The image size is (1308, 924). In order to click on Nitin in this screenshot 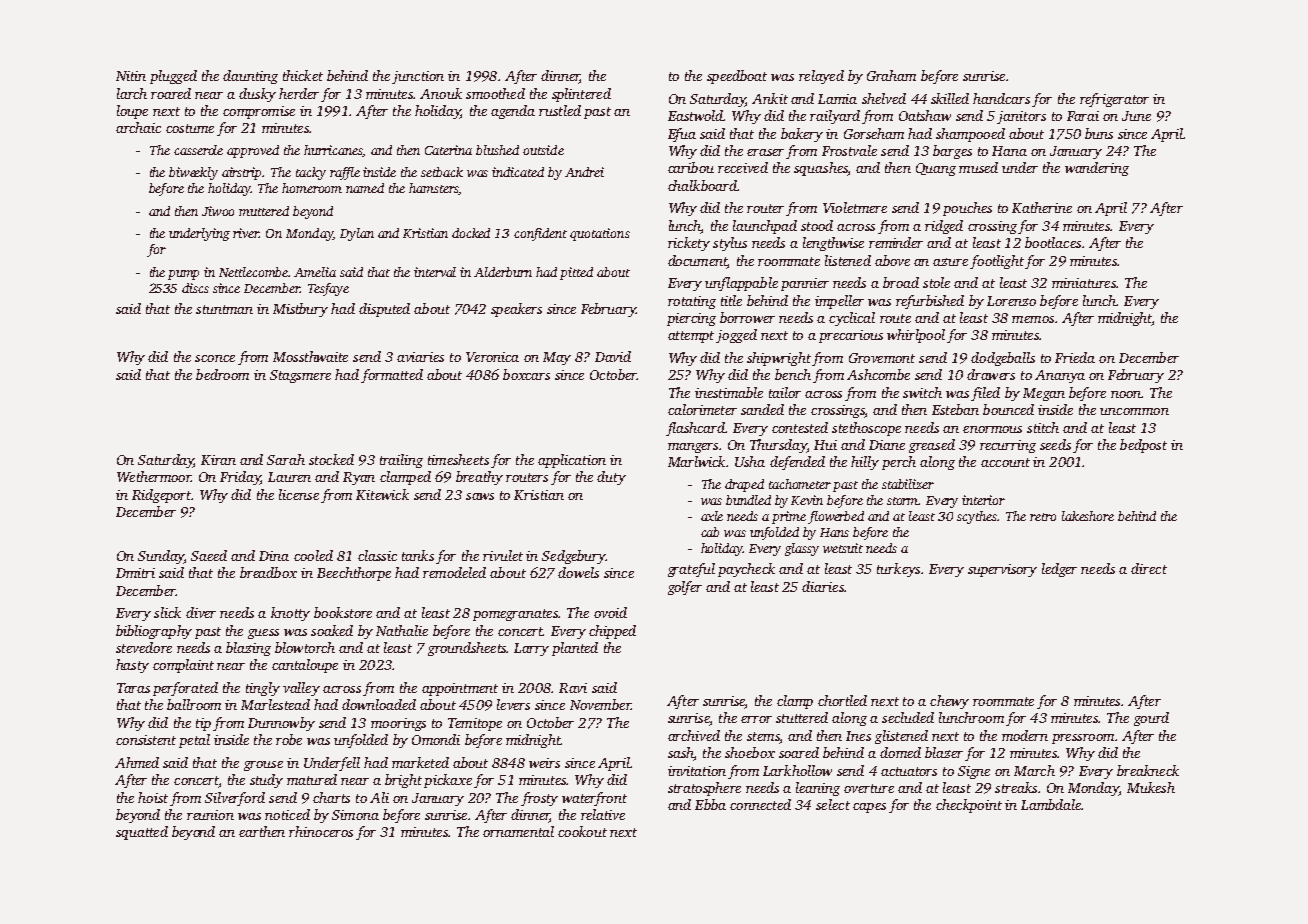, I will do `click(131, 76)`.
